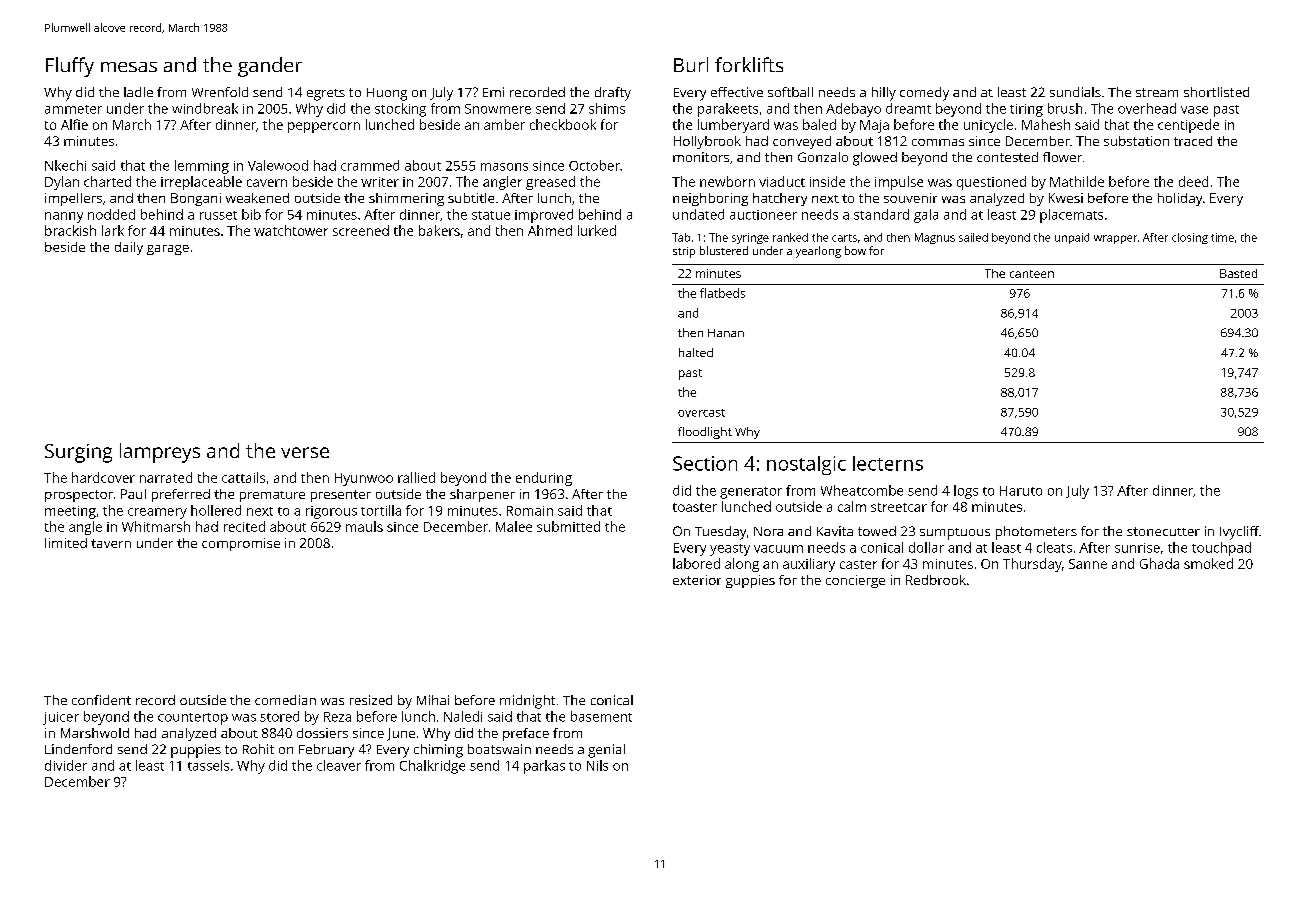 The height and width of the screenshot is (924, 1308). Describe the element at coordinates (749, 64) in the screenshot. I see `forklifts` at that location.
